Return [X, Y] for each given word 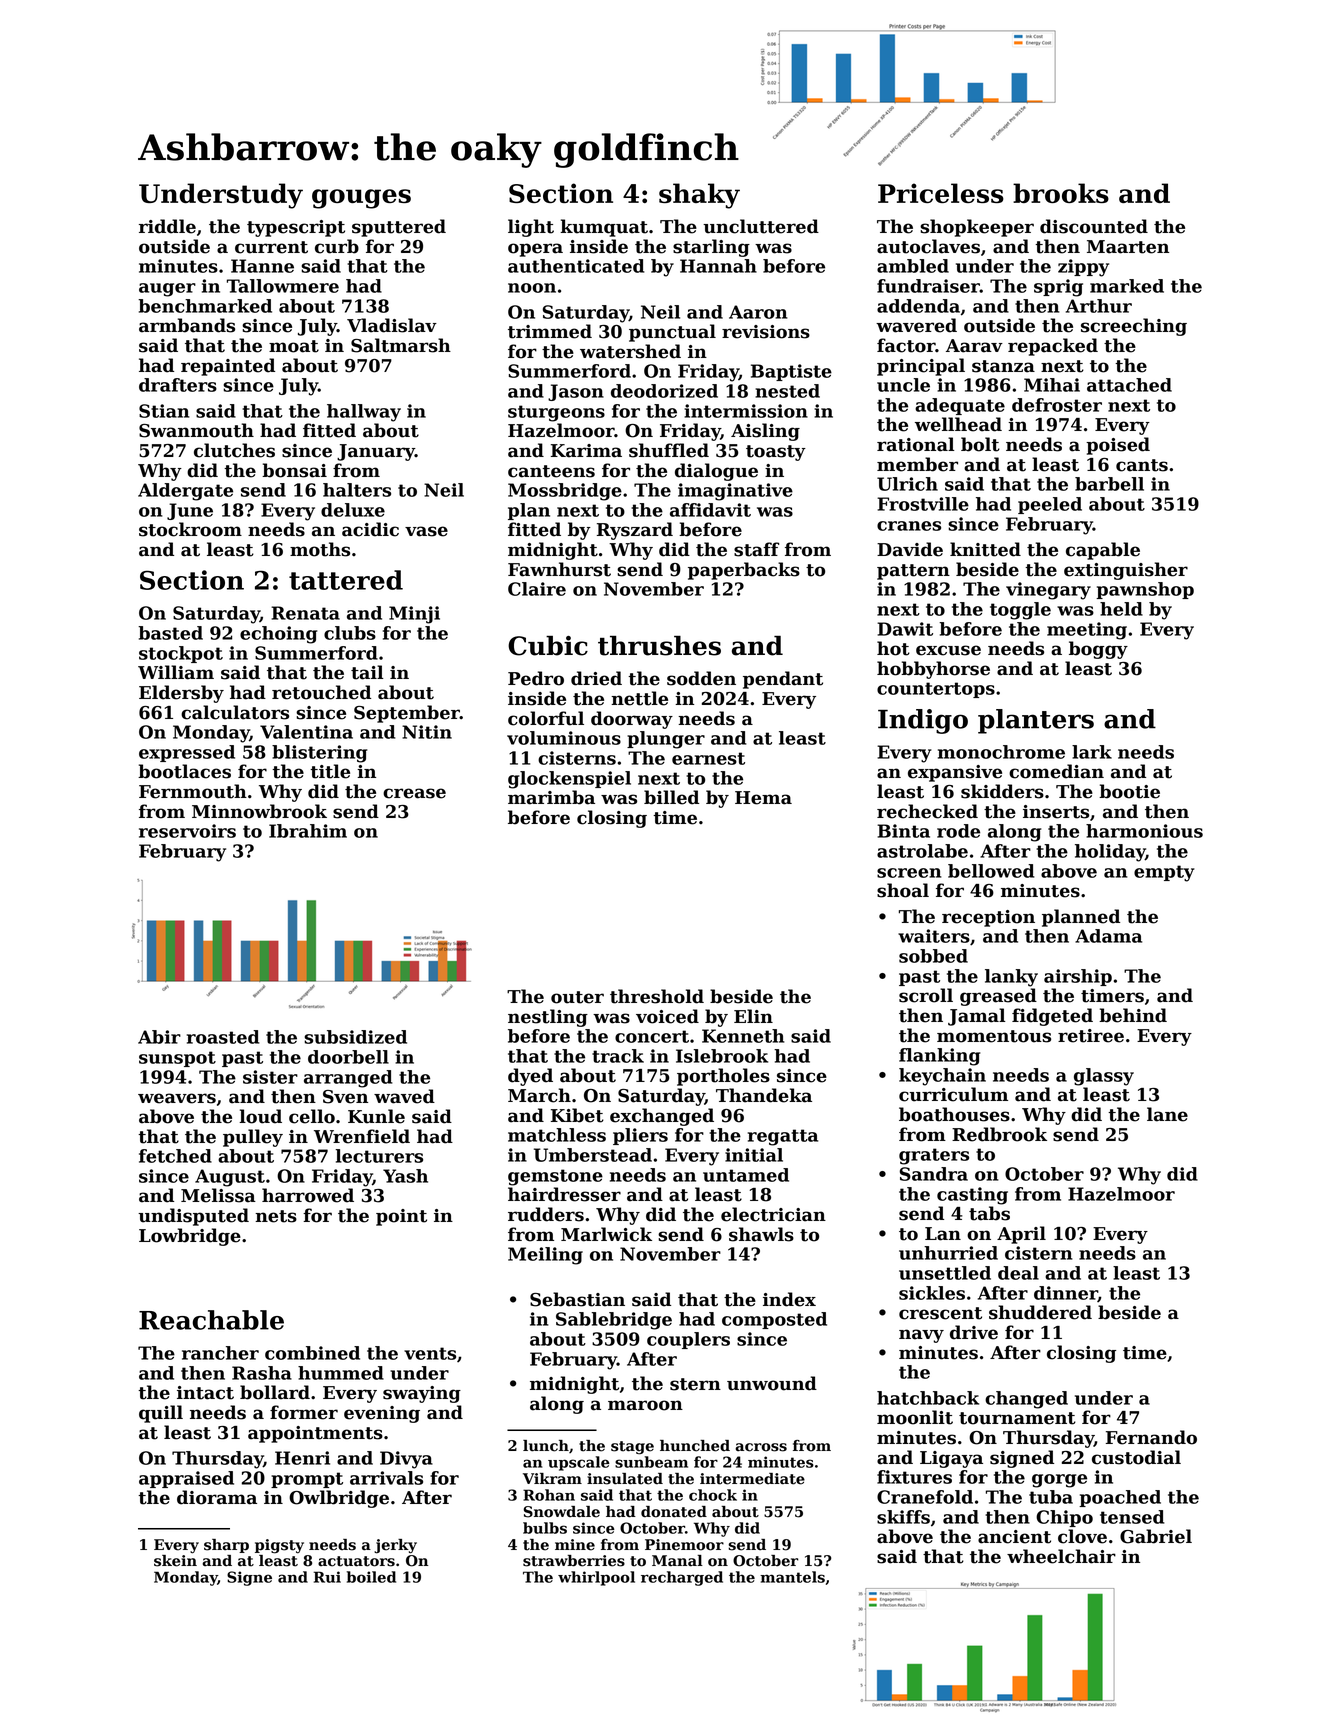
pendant [783, 680]
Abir [159, 1037]
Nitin [427, 732]
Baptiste [791, 372]
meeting [1087, 631]
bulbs [545, 1528]
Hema [763, 798]
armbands [187, 325]
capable [1103, 551]
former [304, 1412]
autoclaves [928, 246]
